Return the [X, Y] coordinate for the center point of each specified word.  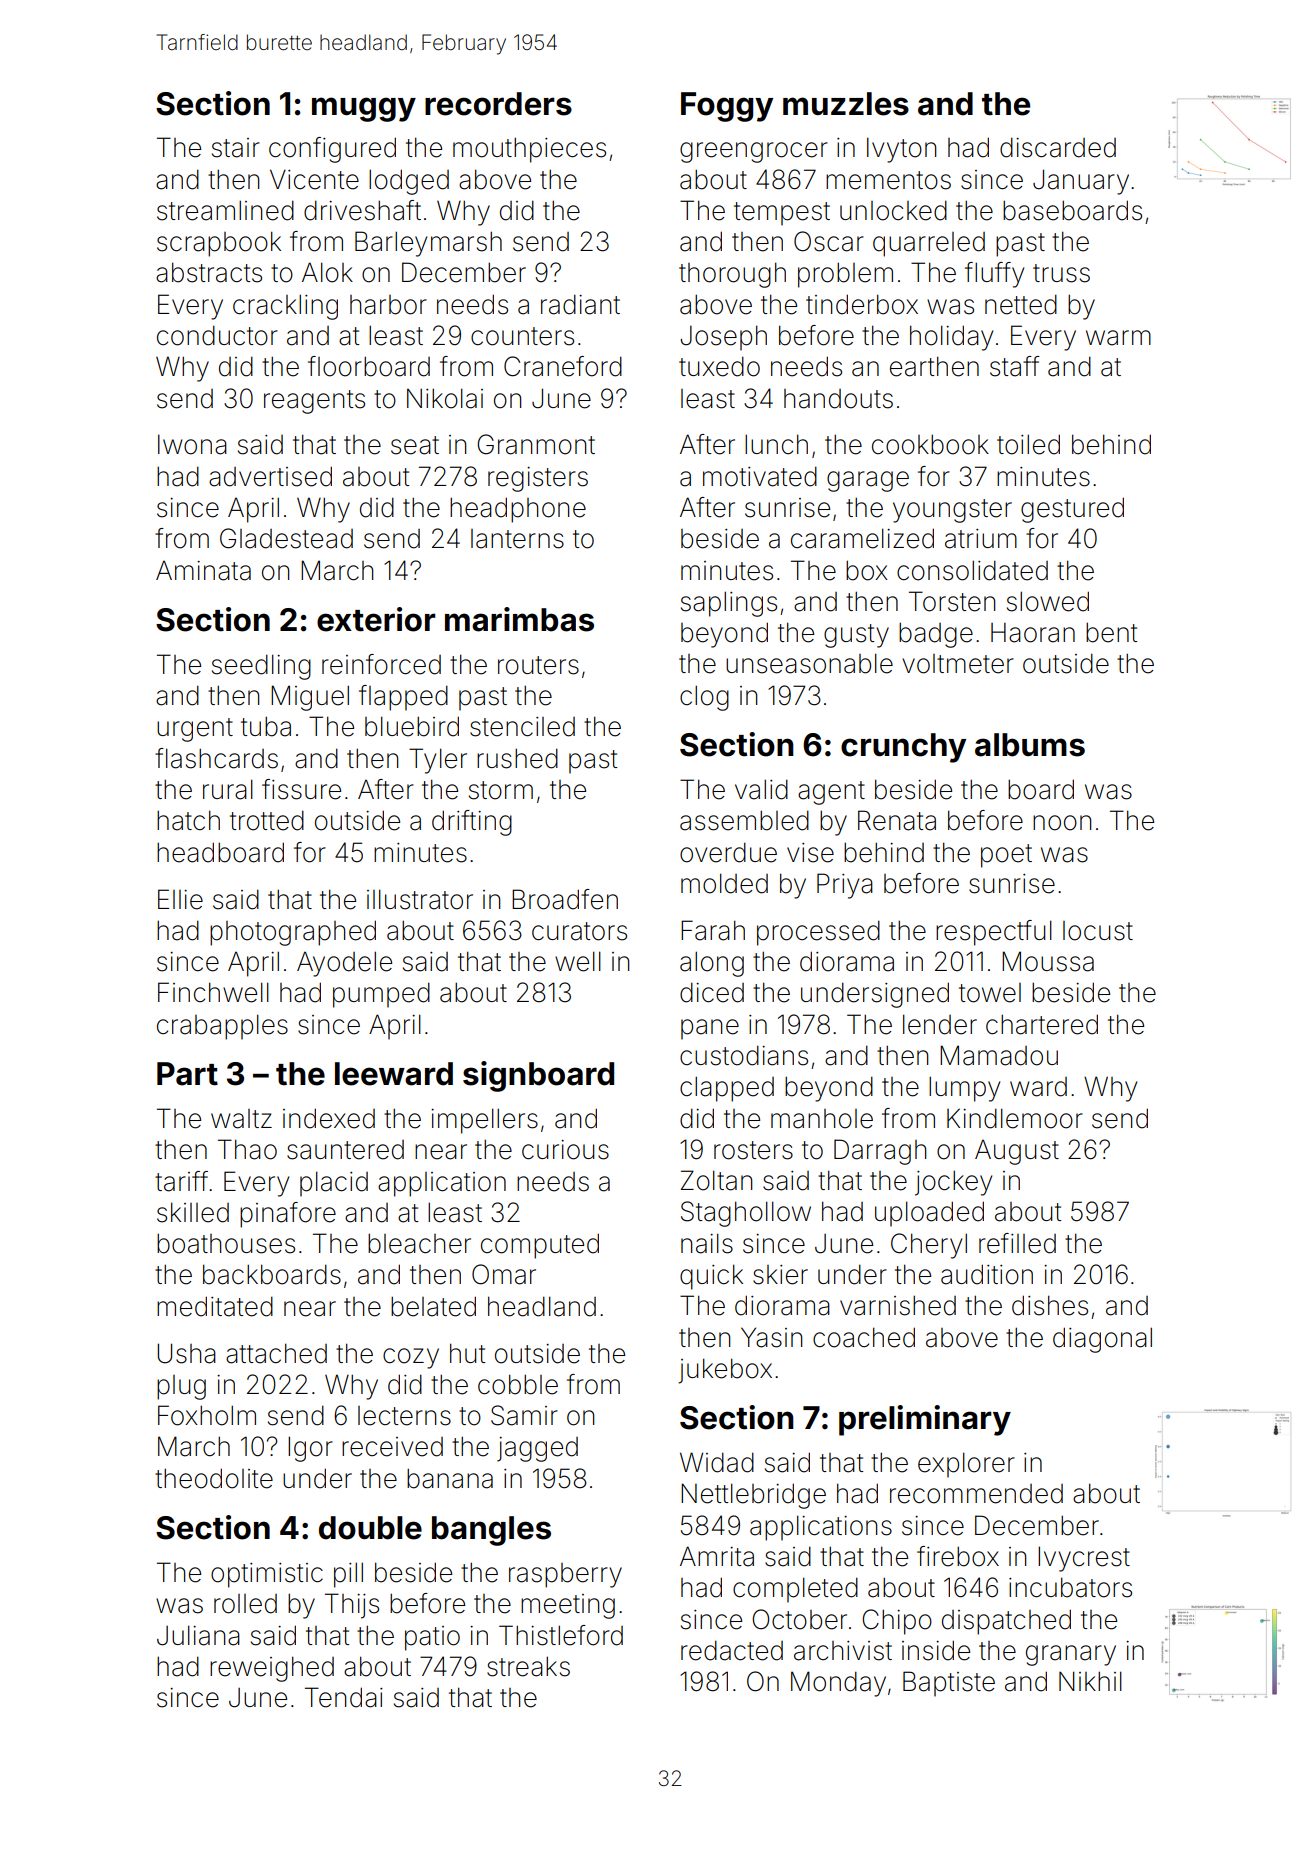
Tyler [438, 761]
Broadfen [565, 899]
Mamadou [999, 1055]
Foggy [727, 107]
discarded [1058, 147]
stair [236, 148]
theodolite [214, 1478]
